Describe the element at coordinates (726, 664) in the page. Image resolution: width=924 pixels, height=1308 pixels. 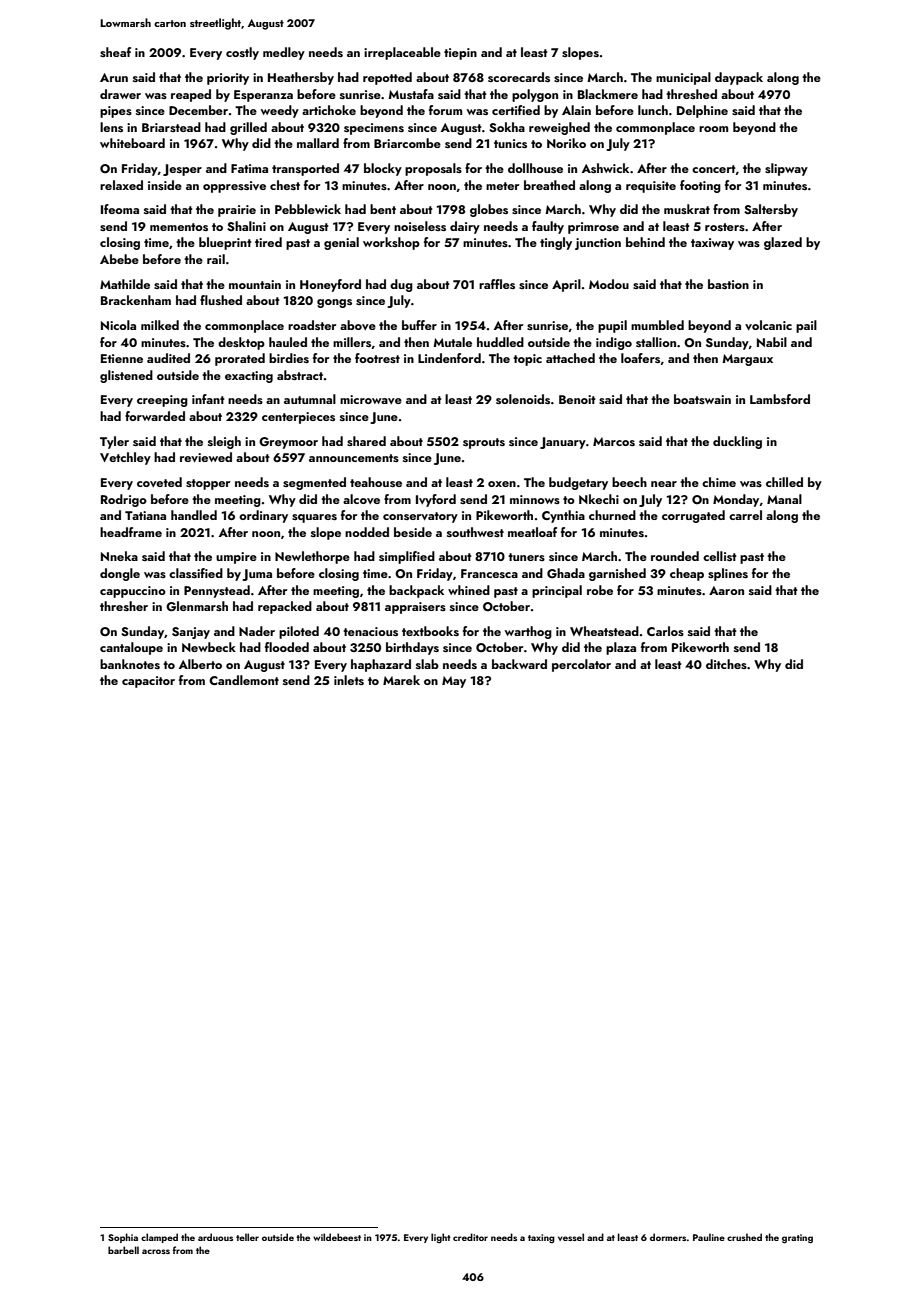
I see `ditches` at that location.
